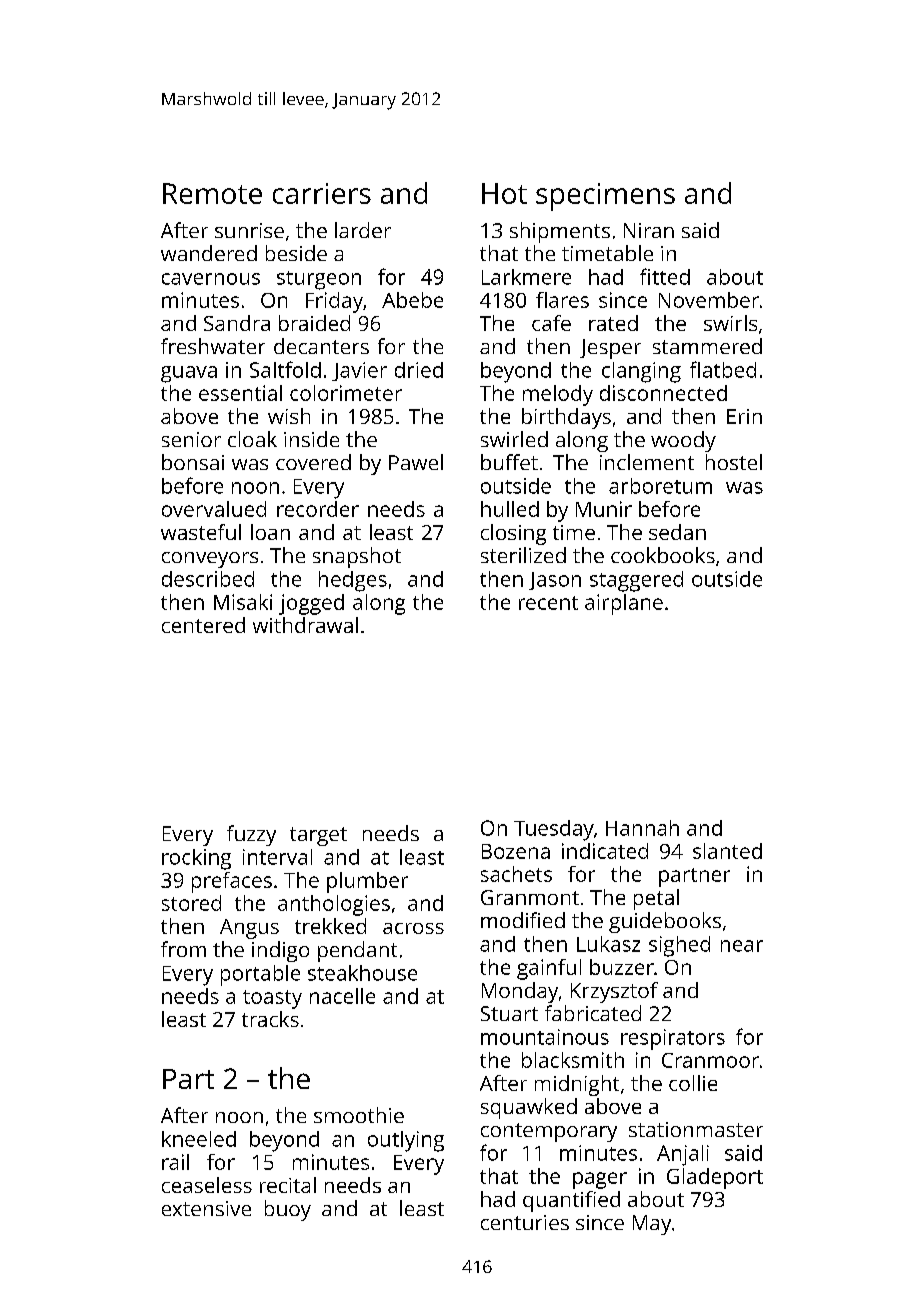  Describe the element at coordinates (526, 277) in the screenshot. I see `Larkmere` at that location.
